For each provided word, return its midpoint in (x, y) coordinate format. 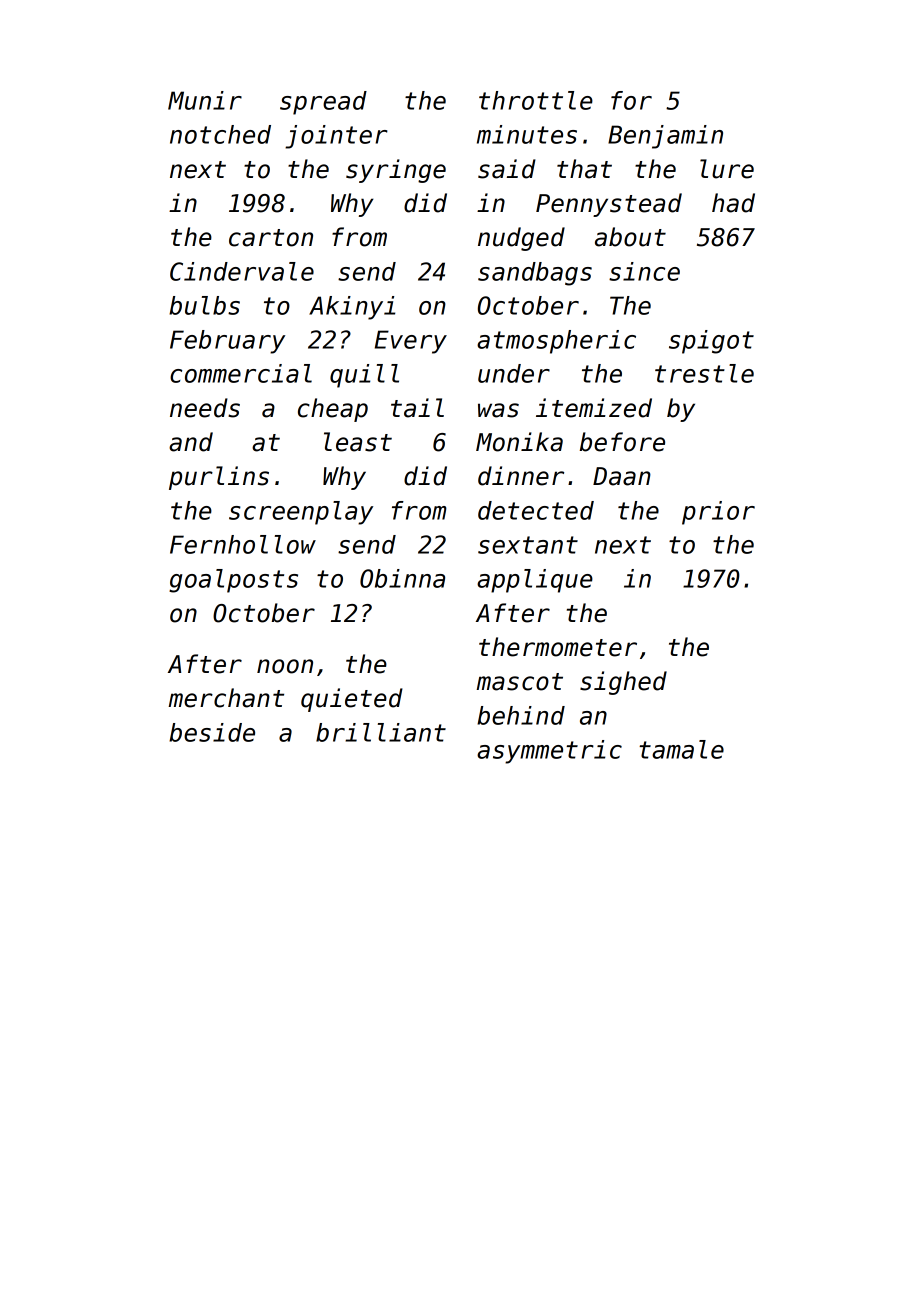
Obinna (402, 578)
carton (271, 238)
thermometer (558, 647)
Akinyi (352, 308)
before (622, 442)
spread (323, 103)
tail (417, 408)
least (358, 442)
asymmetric (549, 752)
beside (212, 732)
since (644, 271)
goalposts (233, 581)
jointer (336, 137)
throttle (536, 100)
